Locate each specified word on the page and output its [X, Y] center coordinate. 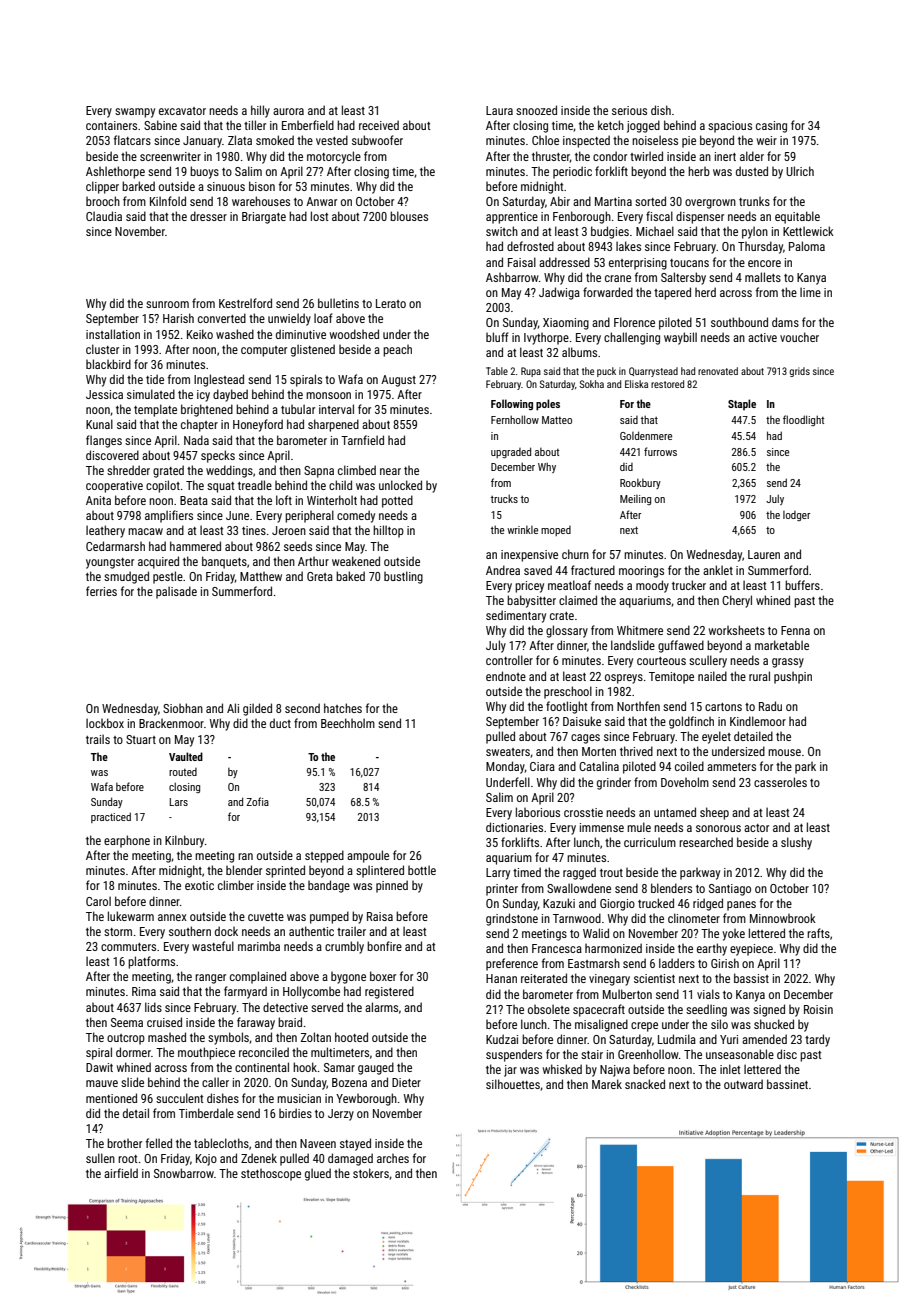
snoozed [536, 110]
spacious [730, 127]
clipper [102, 187]
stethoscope [271, 1175]
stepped [324, 856]
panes [741, 906]
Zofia [257, 801]
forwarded [608, 292]
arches [393, 1158]
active [762, 337]
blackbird [108, 364]
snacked [645, 1084]
